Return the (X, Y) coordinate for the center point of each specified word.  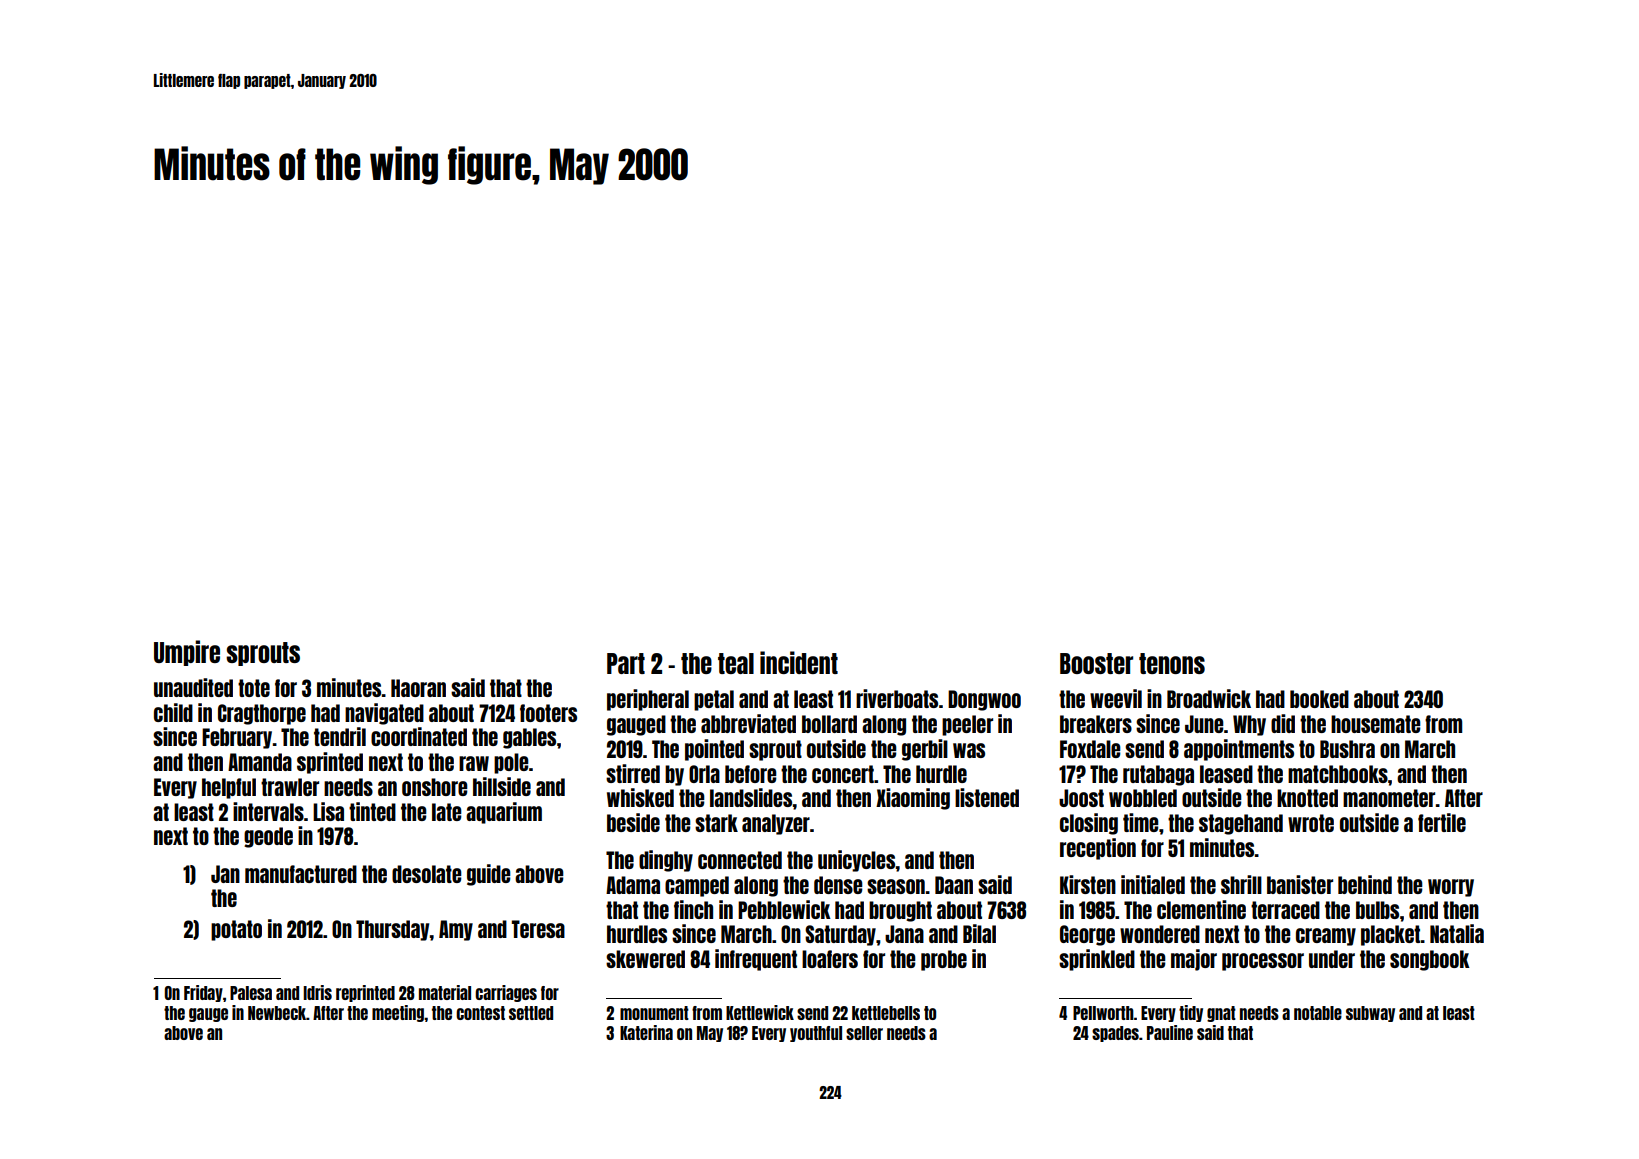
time (1141, 822)
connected (740, 860)
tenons (1172, 663)
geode (268, 837)
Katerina (646, 1032)
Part (626, 663)
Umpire (187, 653)
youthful (816, 1034)
